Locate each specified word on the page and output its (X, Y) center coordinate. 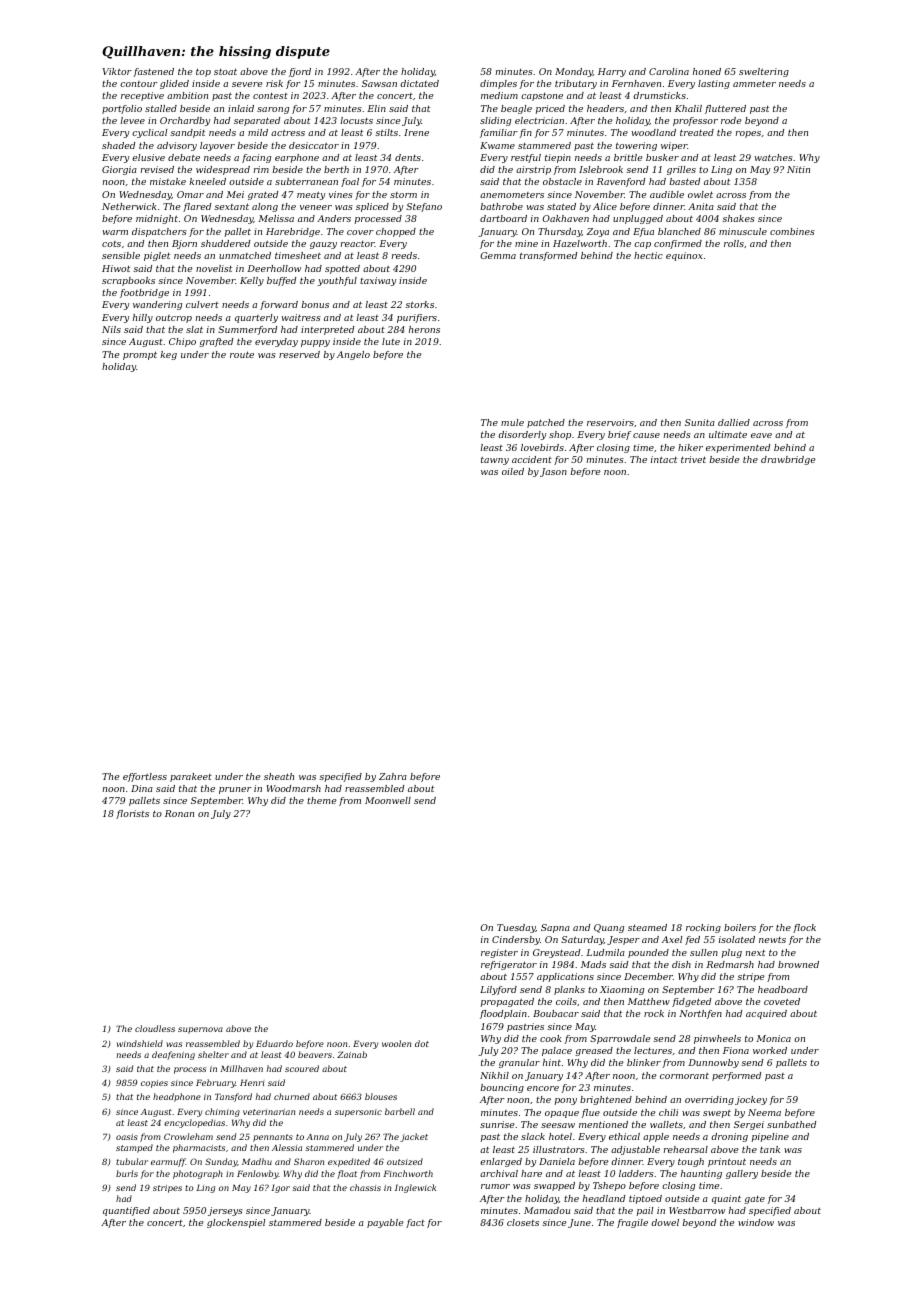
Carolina (669, 71)
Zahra (393, 776)
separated (257, 121)
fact (415, 1223)
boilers (740, 927)
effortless (145, 777)
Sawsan (379, 83)
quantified (126, 1211)
